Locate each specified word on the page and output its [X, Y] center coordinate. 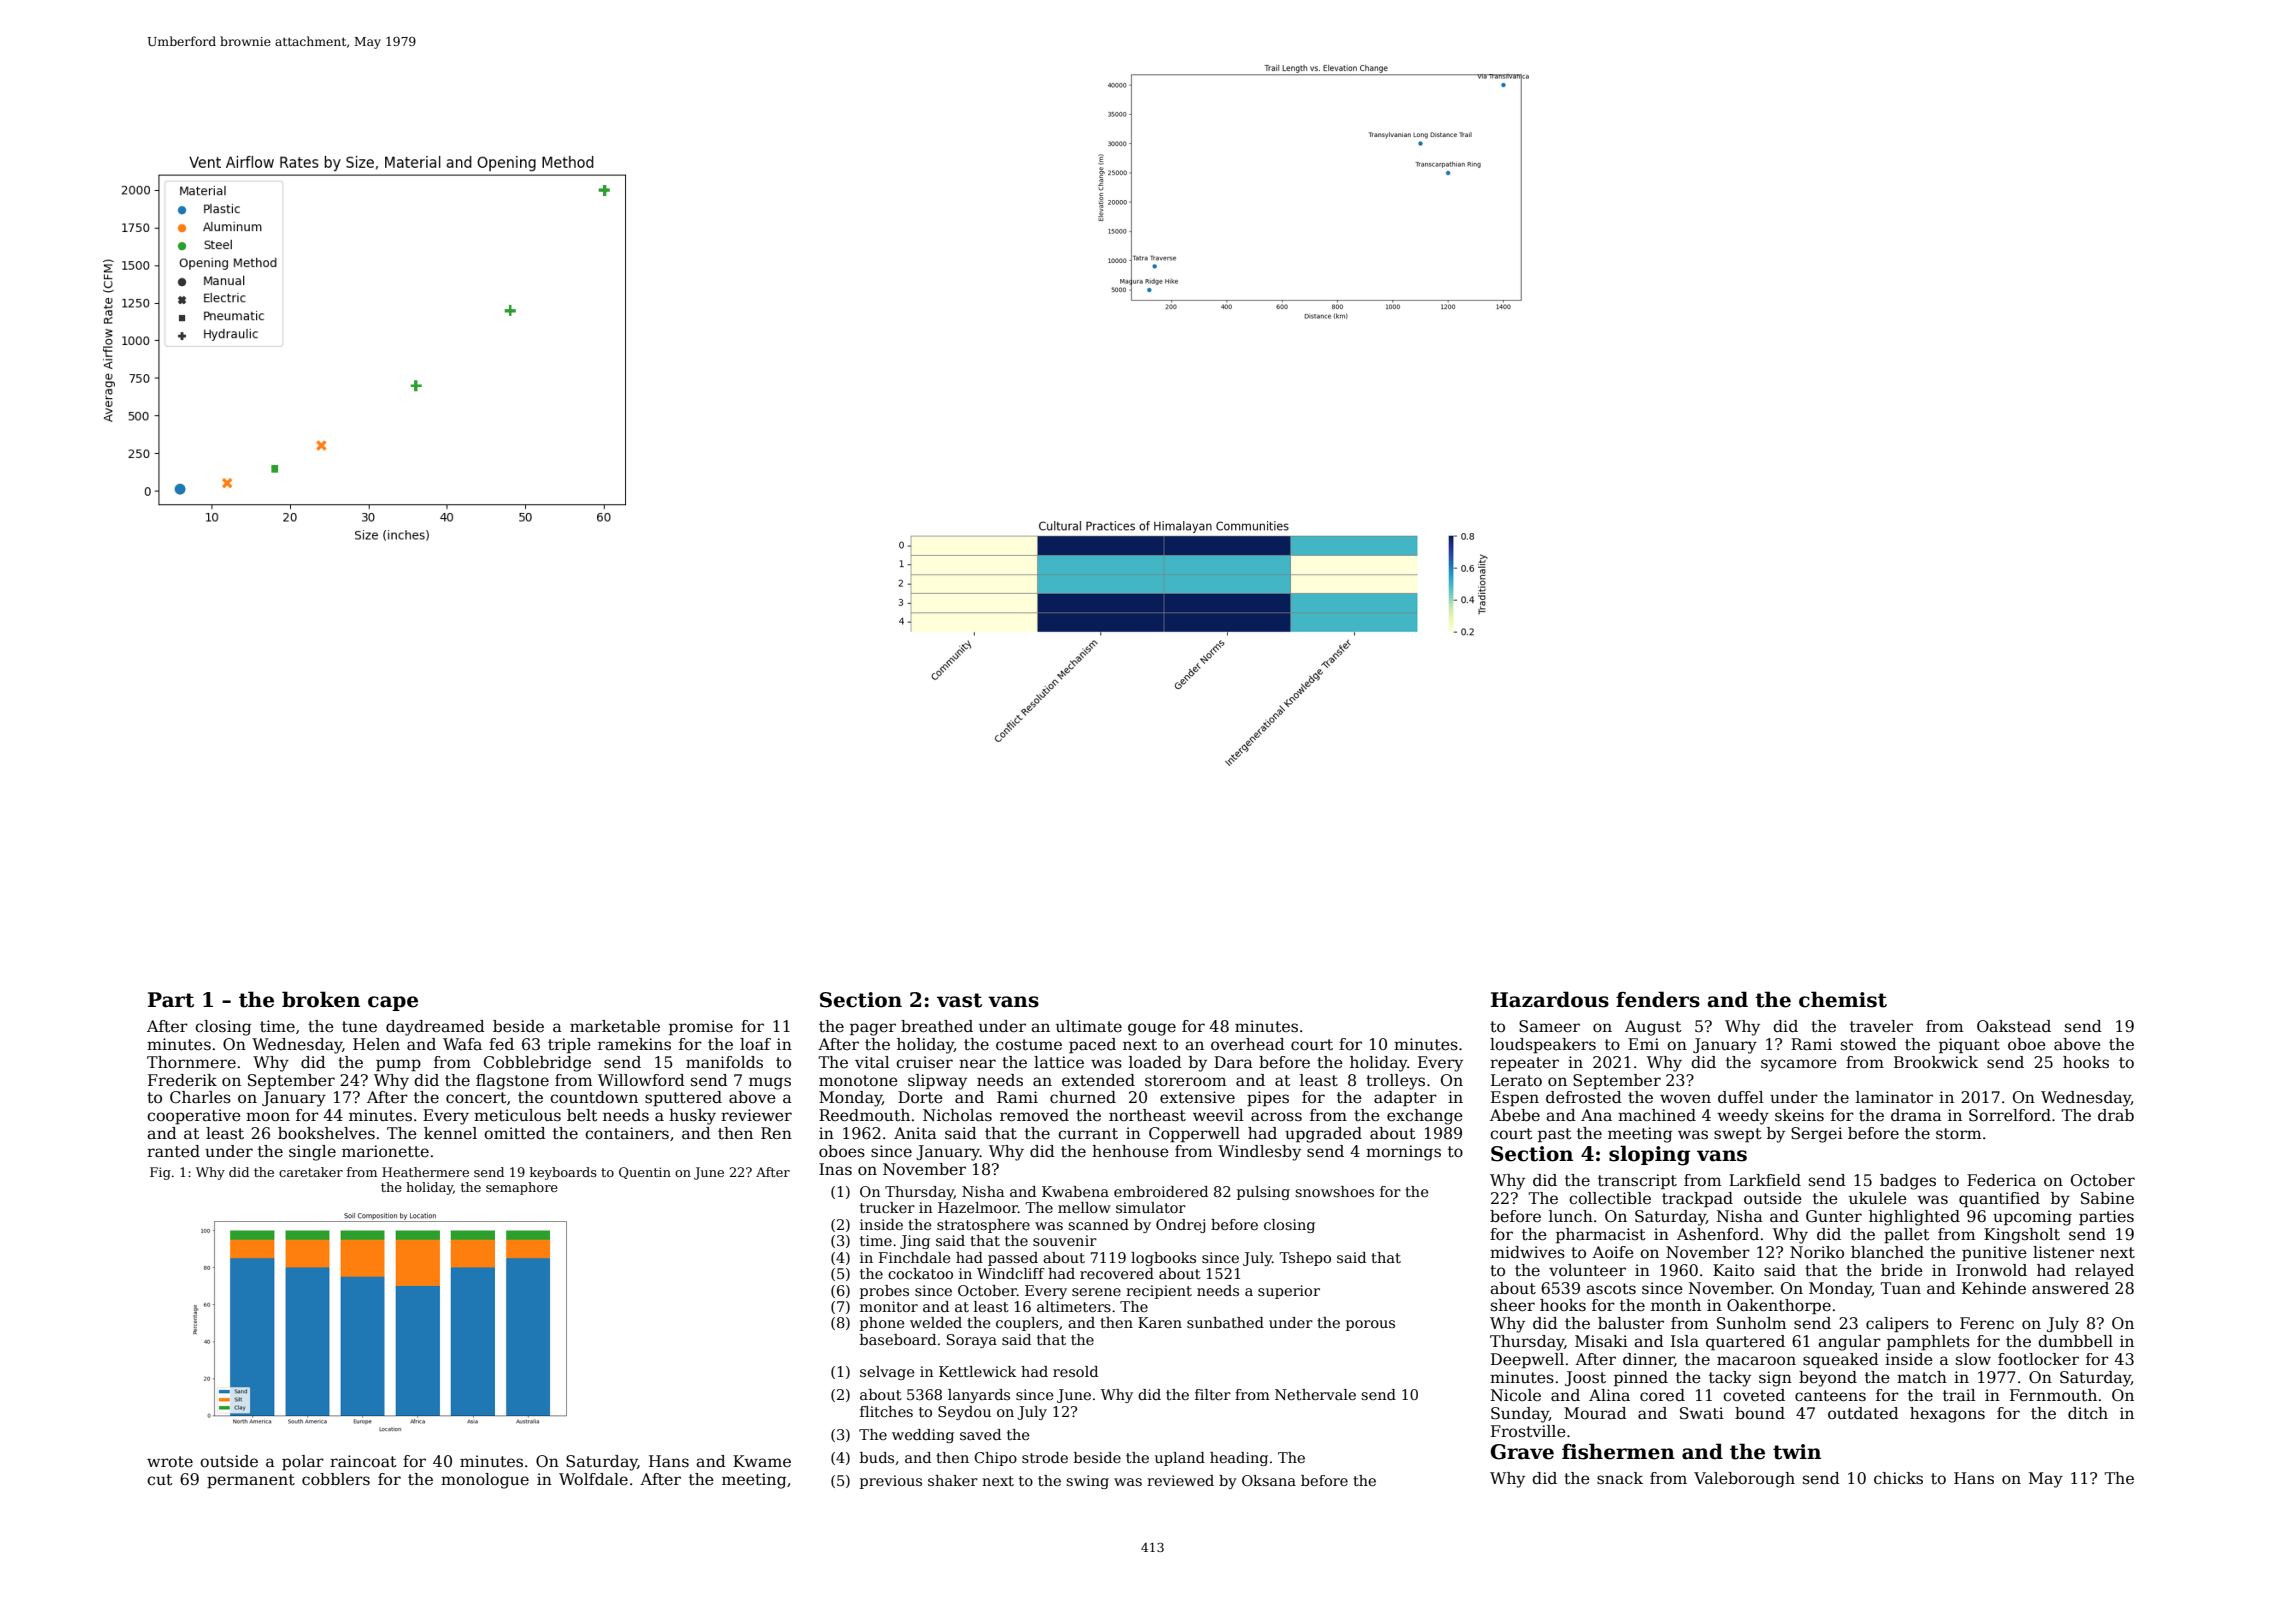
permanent [251, 1481]
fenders [1658, 999]
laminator [1894, 1097]
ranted [173, 1151]
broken [321, 999]
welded [936, 1322]
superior [1289, 1292]
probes [884, 1292]
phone [882, 1324]
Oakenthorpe [1779, 1307]
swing [1087, 1482]
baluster [1631, 1323]
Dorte [920, 1097]
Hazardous [1550, 999]
